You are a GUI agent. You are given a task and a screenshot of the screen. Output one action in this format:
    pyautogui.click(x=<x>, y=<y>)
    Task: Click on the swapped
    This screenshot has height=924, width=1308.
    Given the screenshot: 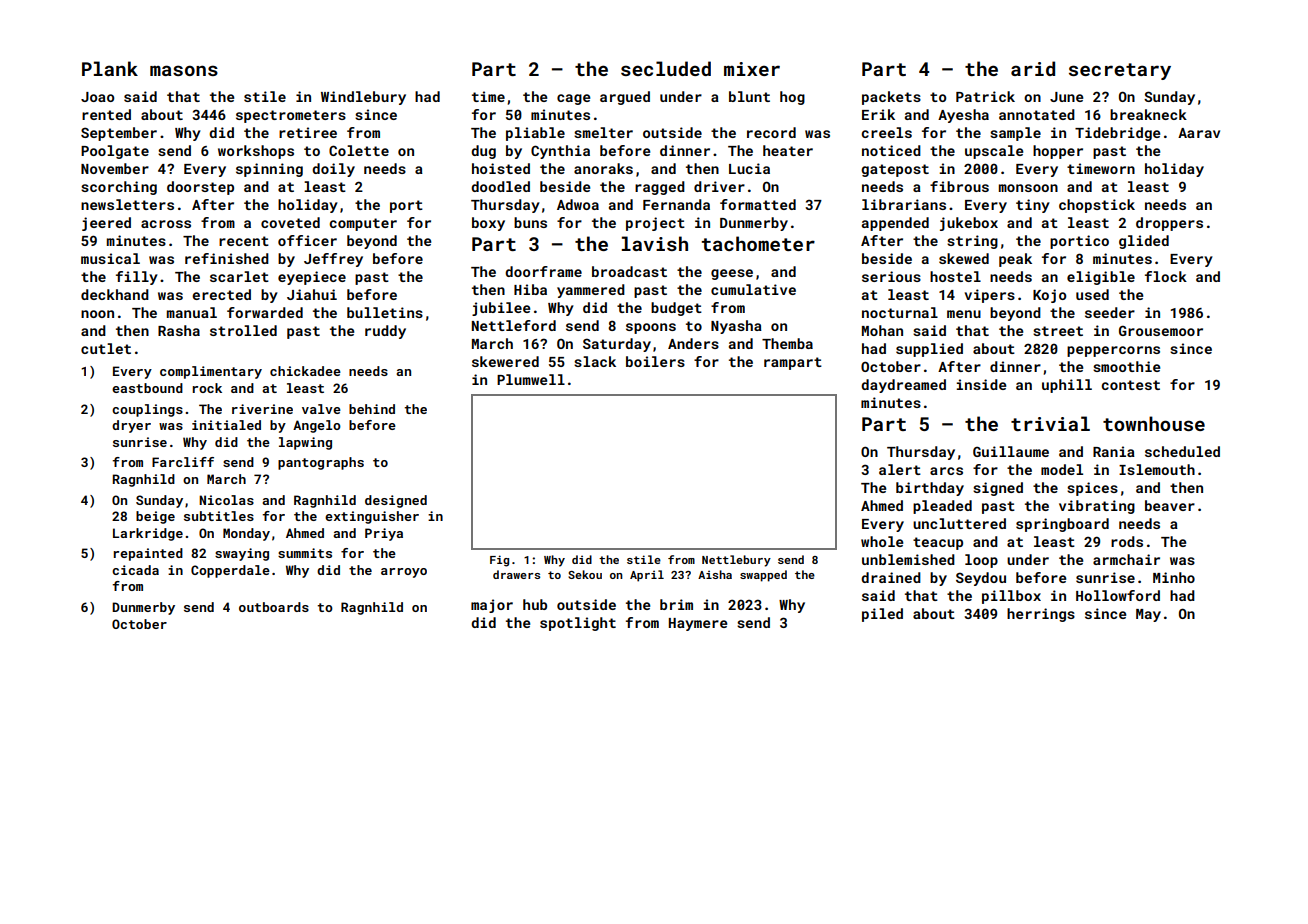 What is the action you would take?
    pyautogui.click(x=763, y=576)
